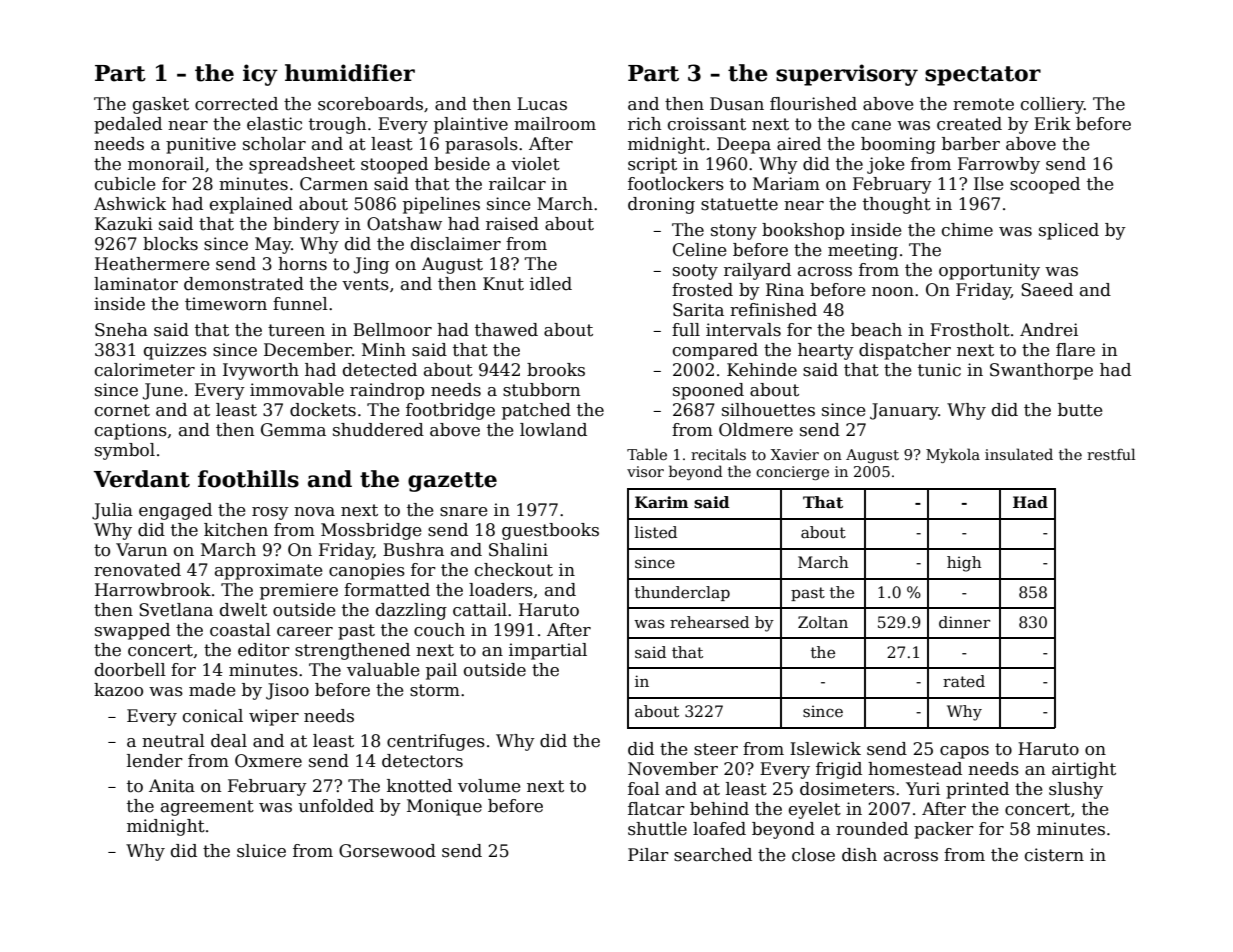 This screenshot has width=1233, height=952. What do you see at coordinates (709, 622) in the screenshot?
I see `rehearsed` at bounding box center [709, 622].
